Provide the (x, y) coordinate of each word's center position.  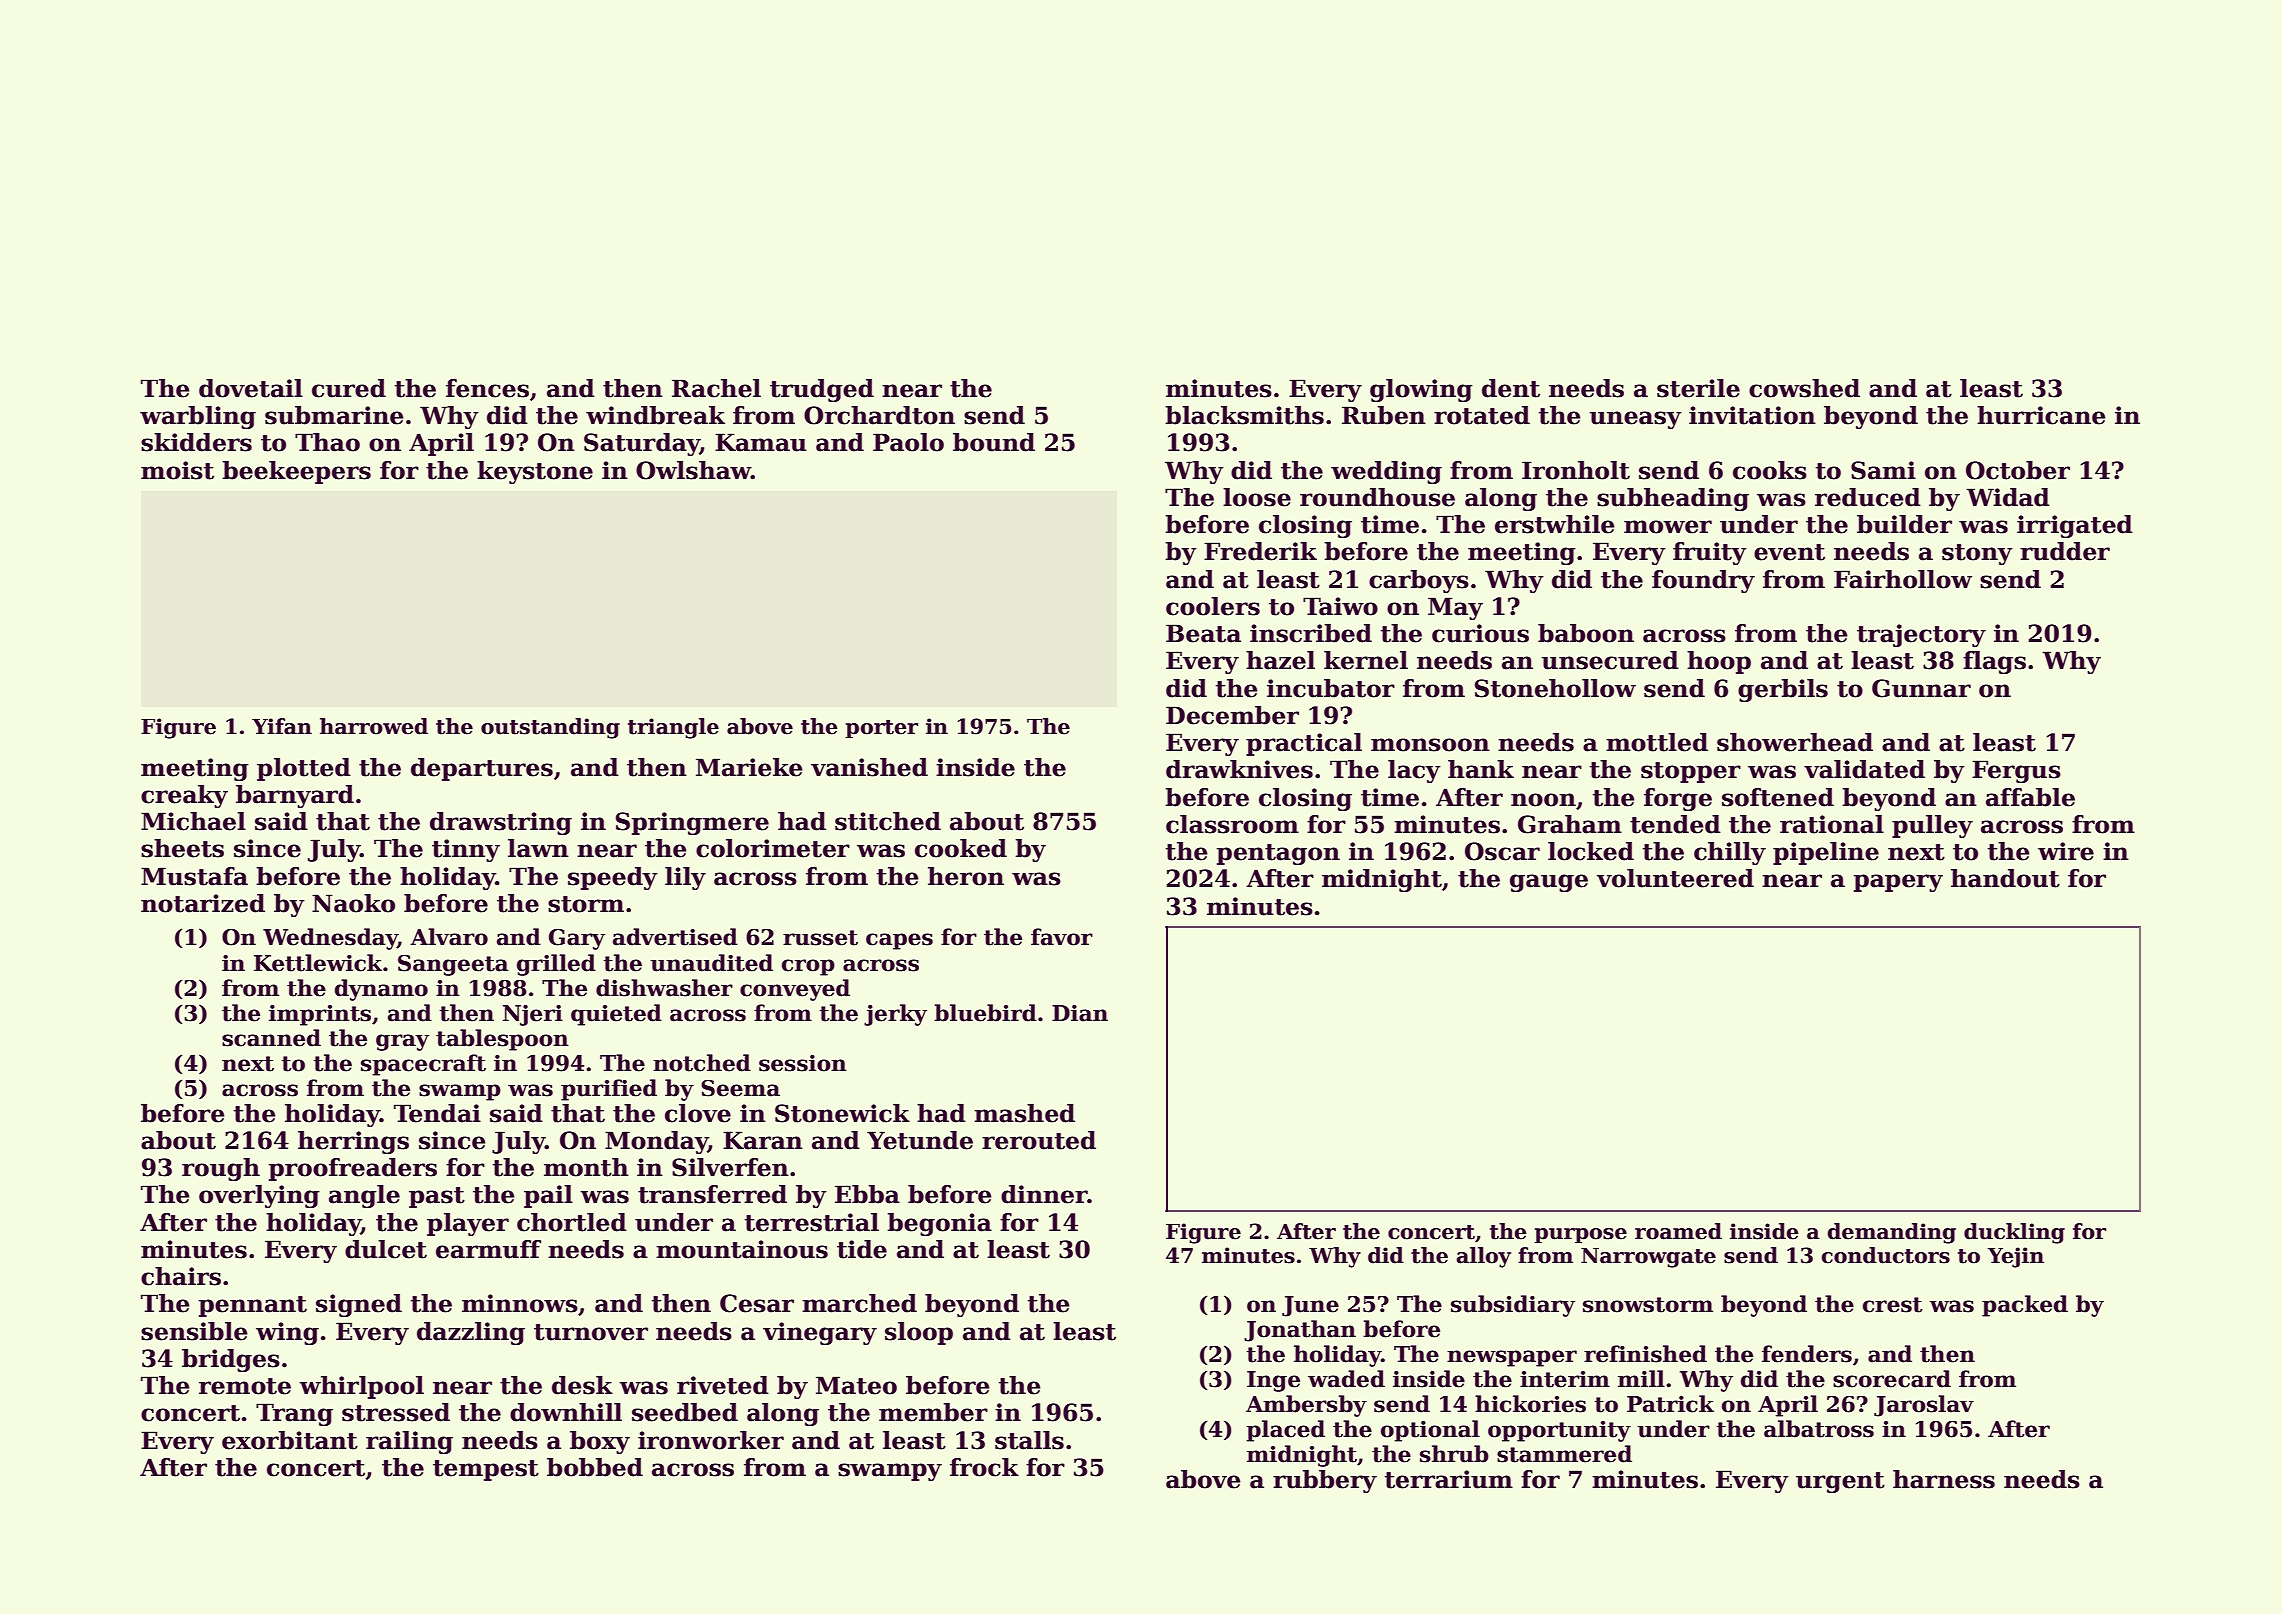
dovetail (251, 388)
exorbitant (290, 1440)
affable (2030, 797)
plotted (304, 769)
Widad (2008, 497)
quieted (616, 1015)
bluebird (985, 1013)
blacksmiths (1245, 415)
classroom (1232, 824)
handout (2005, 878)
